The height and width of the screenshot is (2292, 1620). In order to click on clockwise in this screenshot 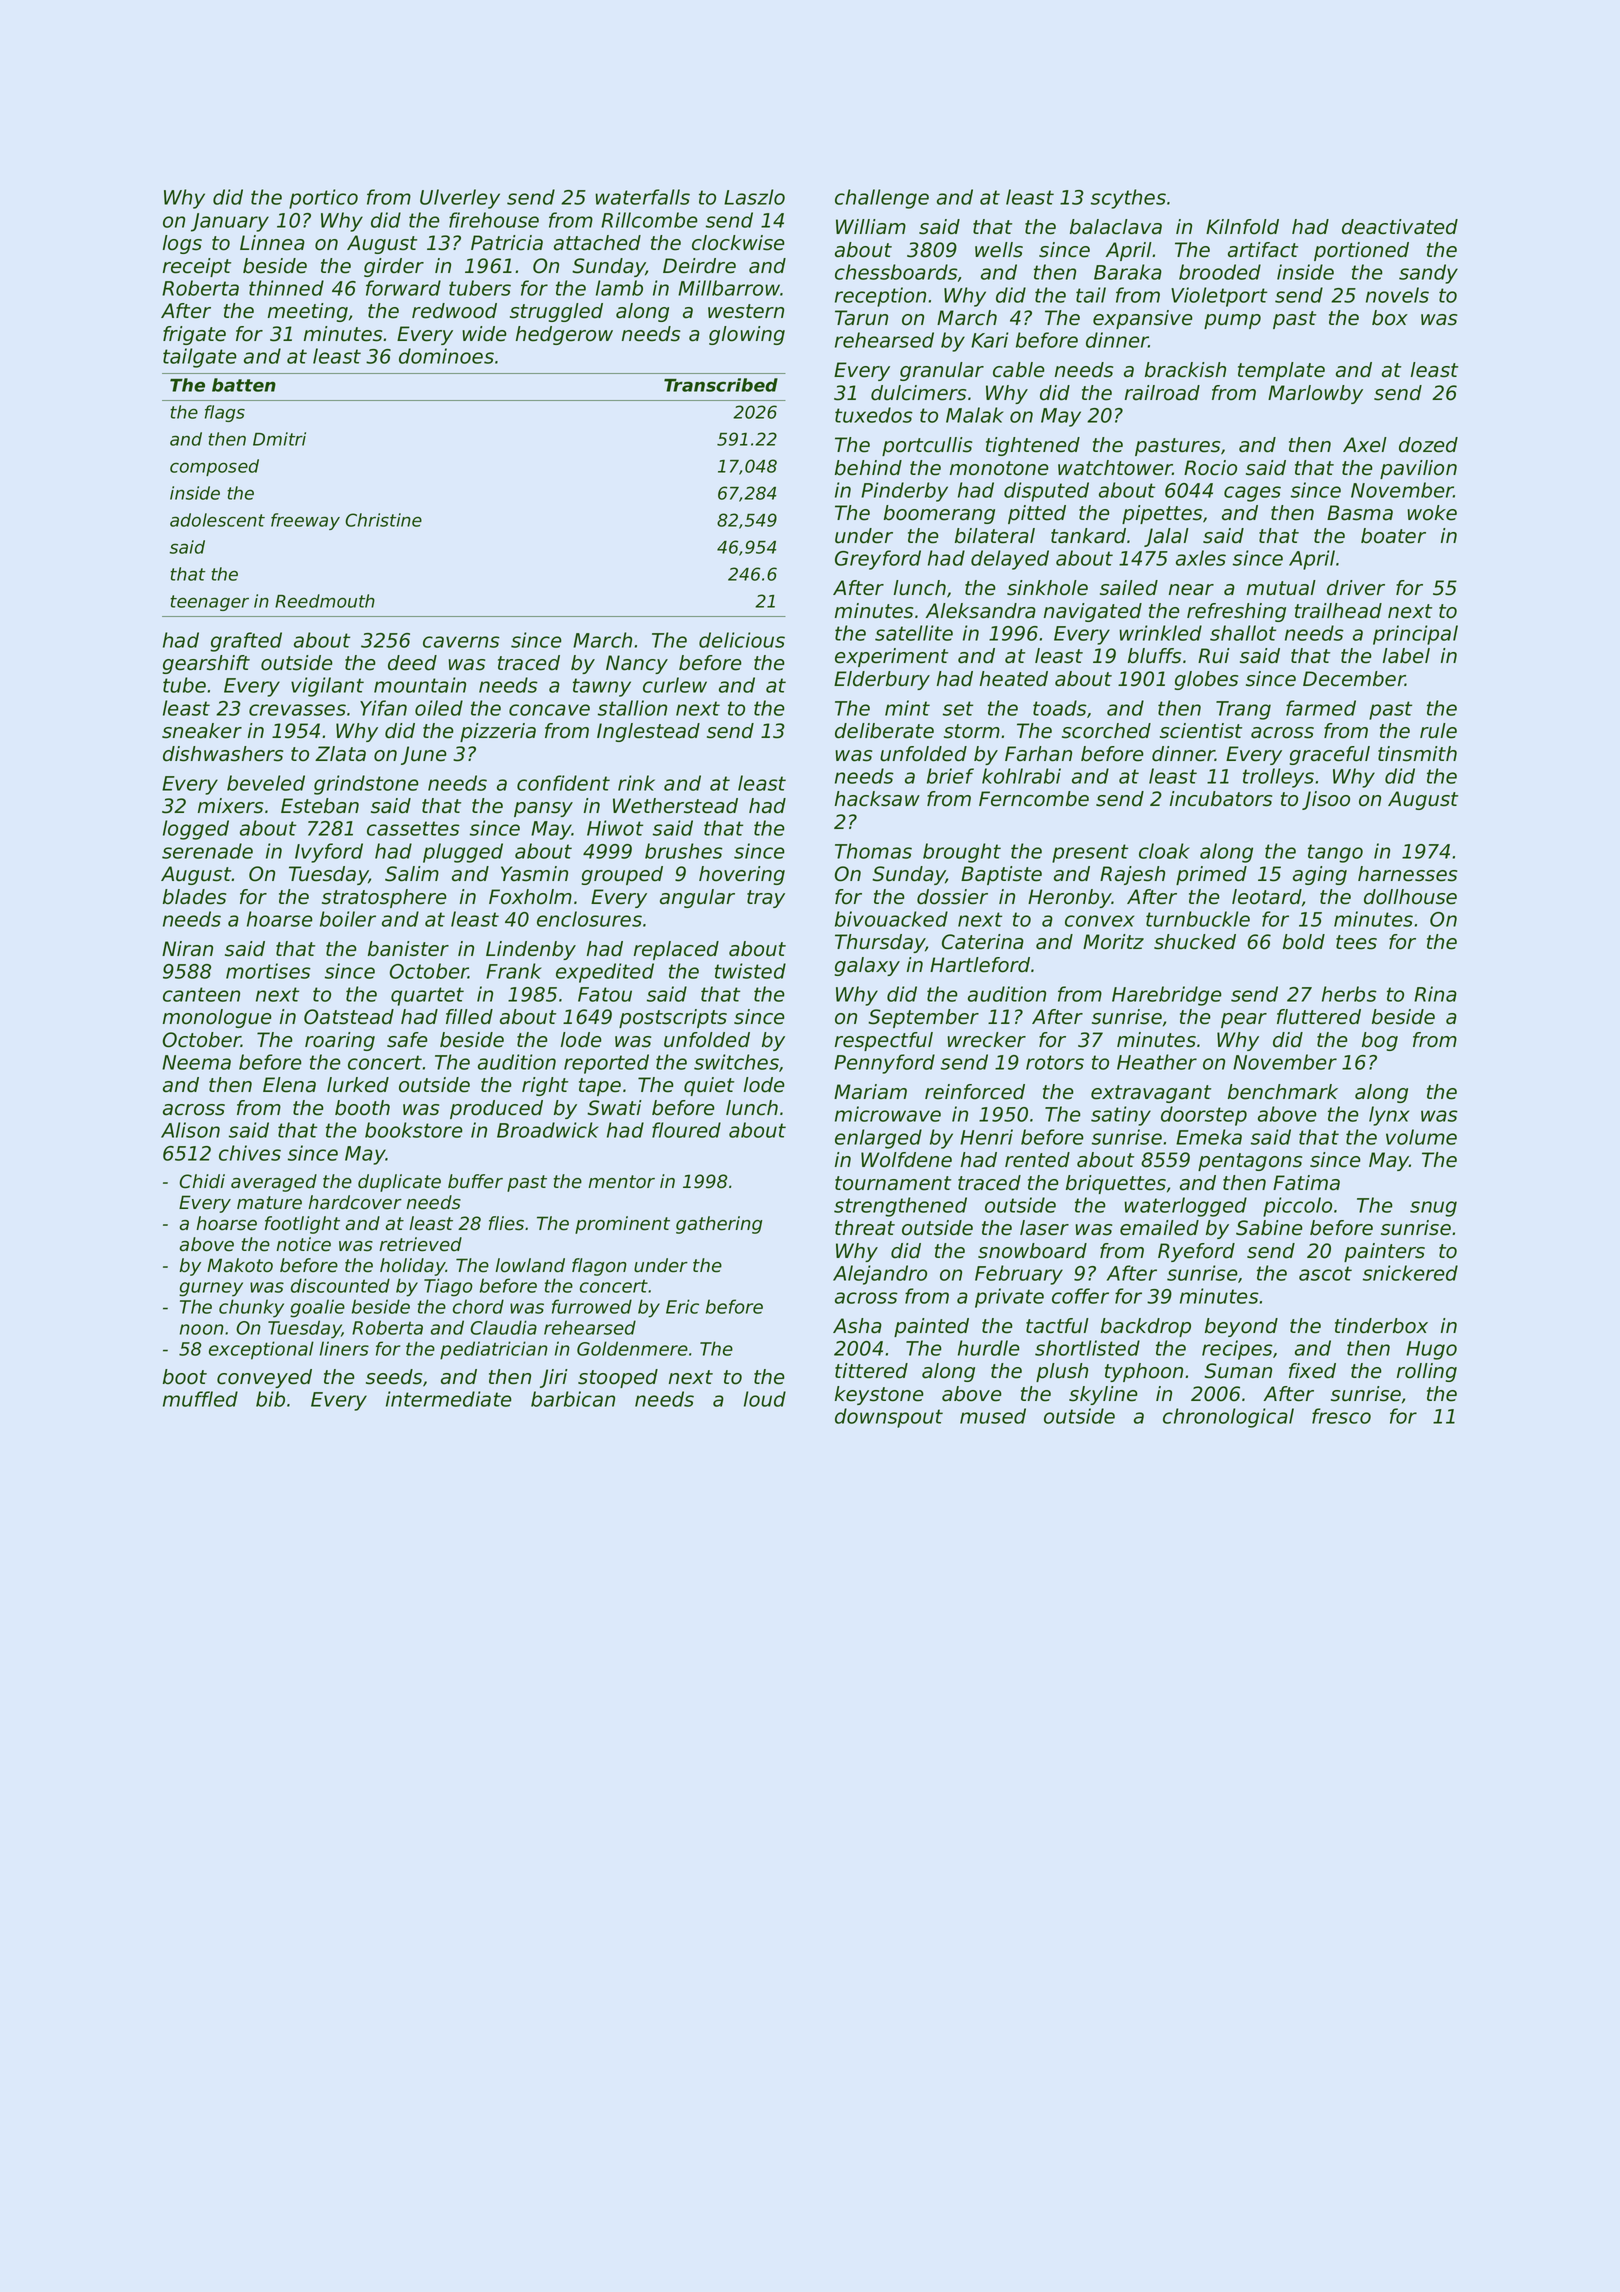, I will do `click(738, 243)`.
